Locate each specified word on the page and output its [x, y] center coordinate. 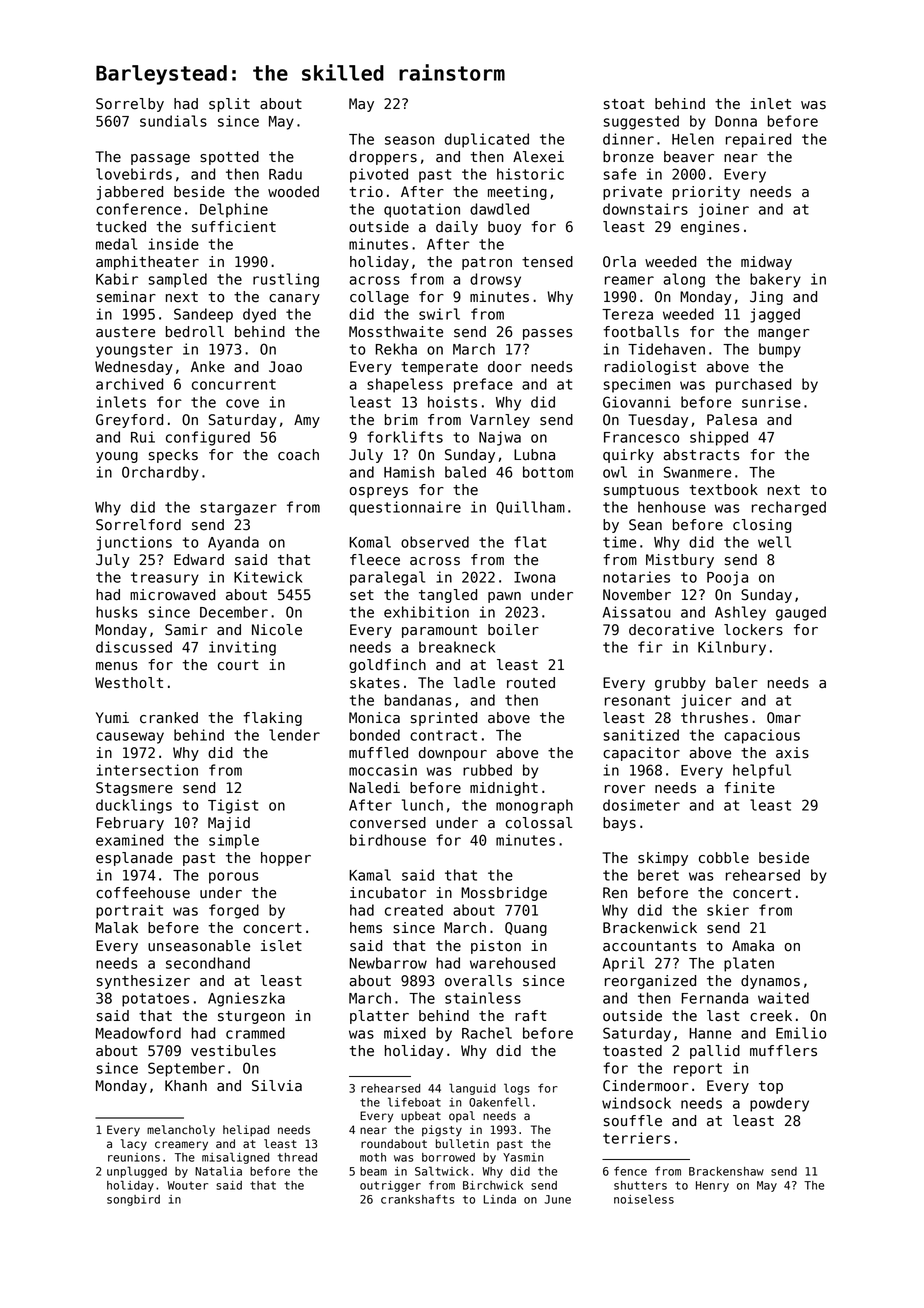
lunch [422, 805]
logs [517, 1089]
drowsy [495, 280]
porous [234, 878]
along [684, 280]
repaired [758, 140]
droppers [383, 158]
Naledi [374, 788]
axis [792, 753]
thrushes [714, 718]
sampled [178, 280]
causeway [130, 738]
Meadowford [138, 1033]
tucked [121, 227]
